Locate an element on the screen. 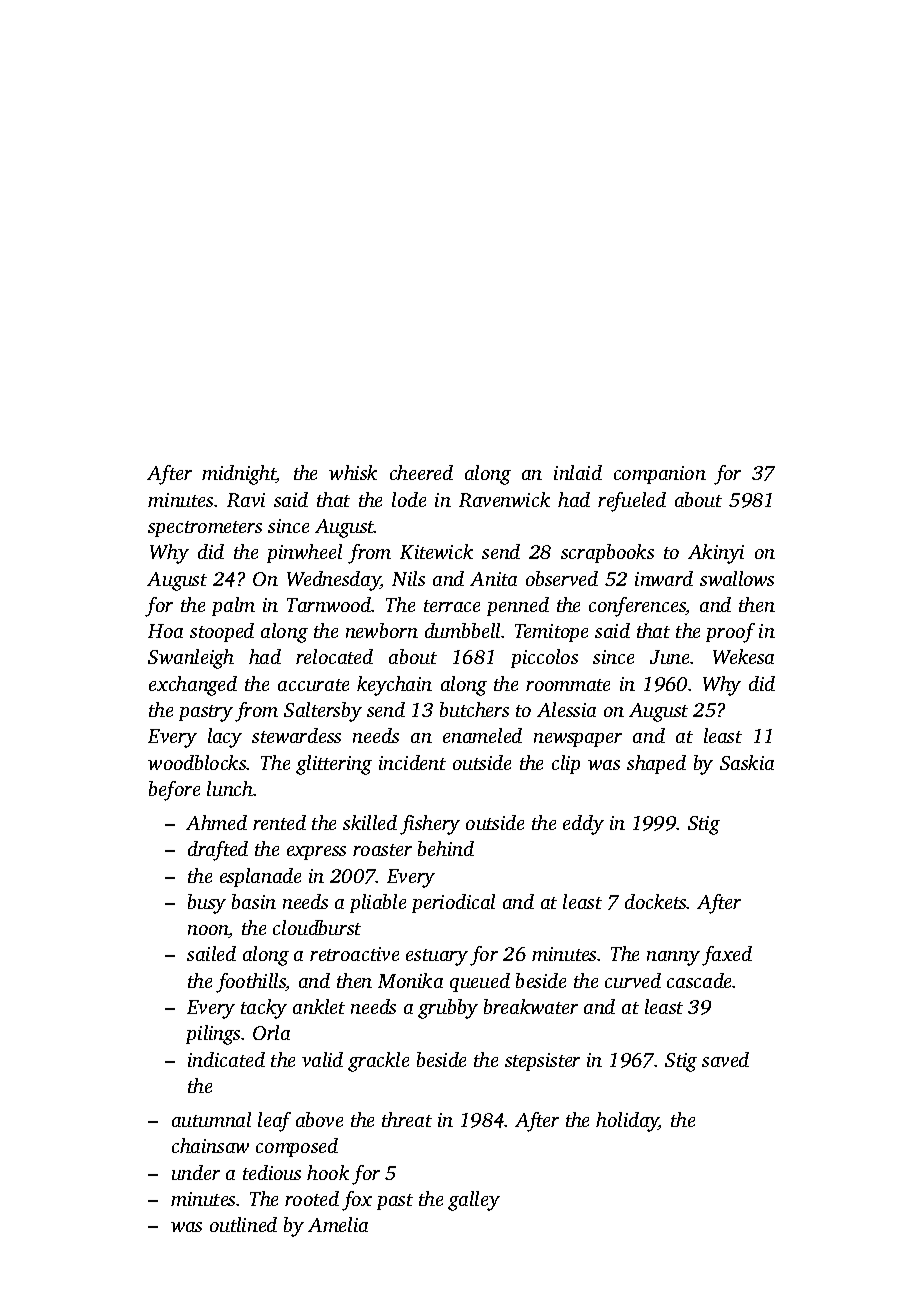  saved is located at coordinates (725, 1059).
